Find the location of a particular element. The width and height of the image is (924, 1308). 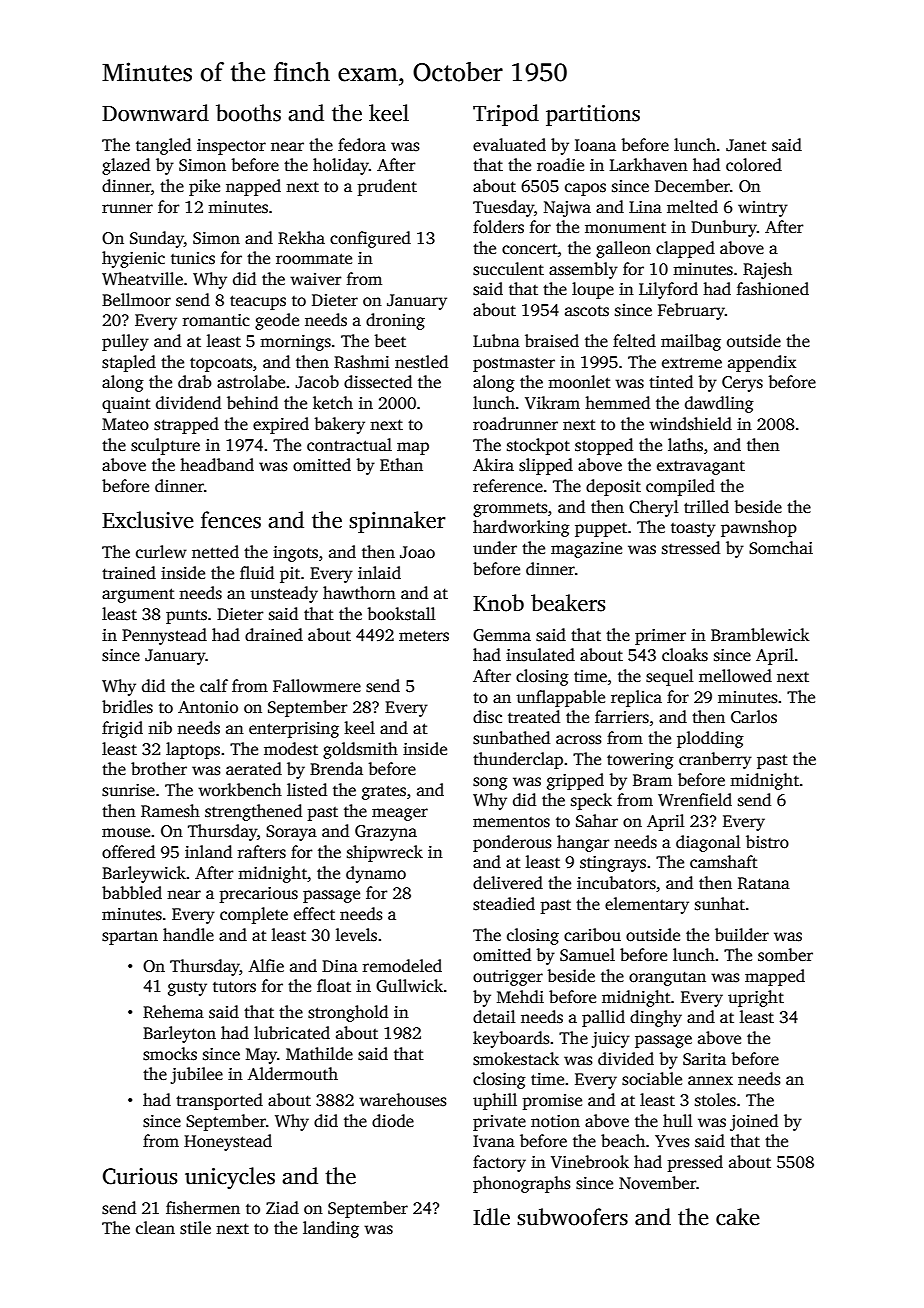

fences is located at coordinates (231, 520).
